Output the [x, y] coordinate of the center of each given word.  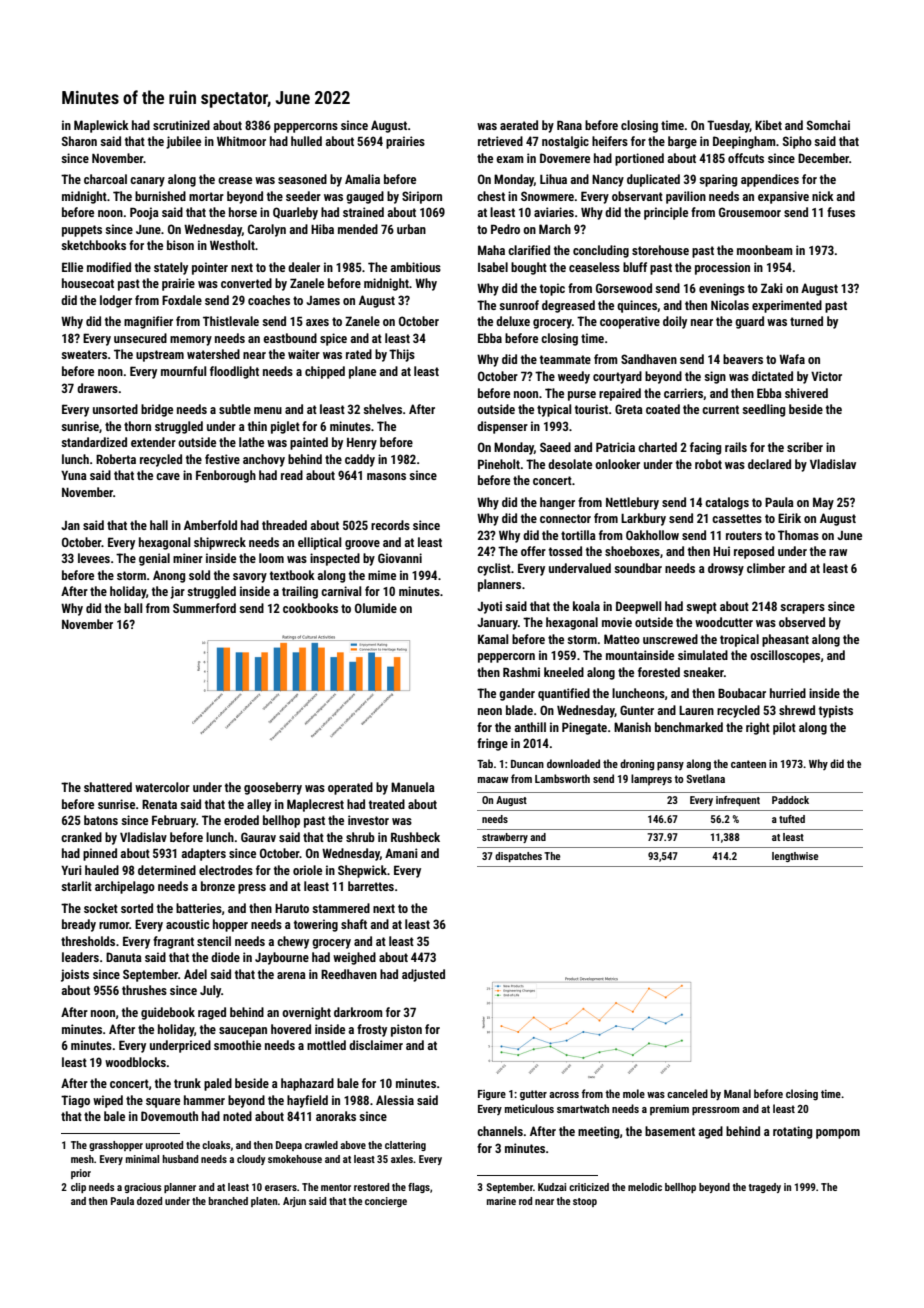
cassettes [737, 518]
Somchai [828, 125]
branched [228, 1201]
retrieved [500, 141]
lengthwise [795, 857]
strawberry [505, 838]
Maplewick [101, 126]
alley [259, 805]
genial [154, 559]
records [390, 525]
